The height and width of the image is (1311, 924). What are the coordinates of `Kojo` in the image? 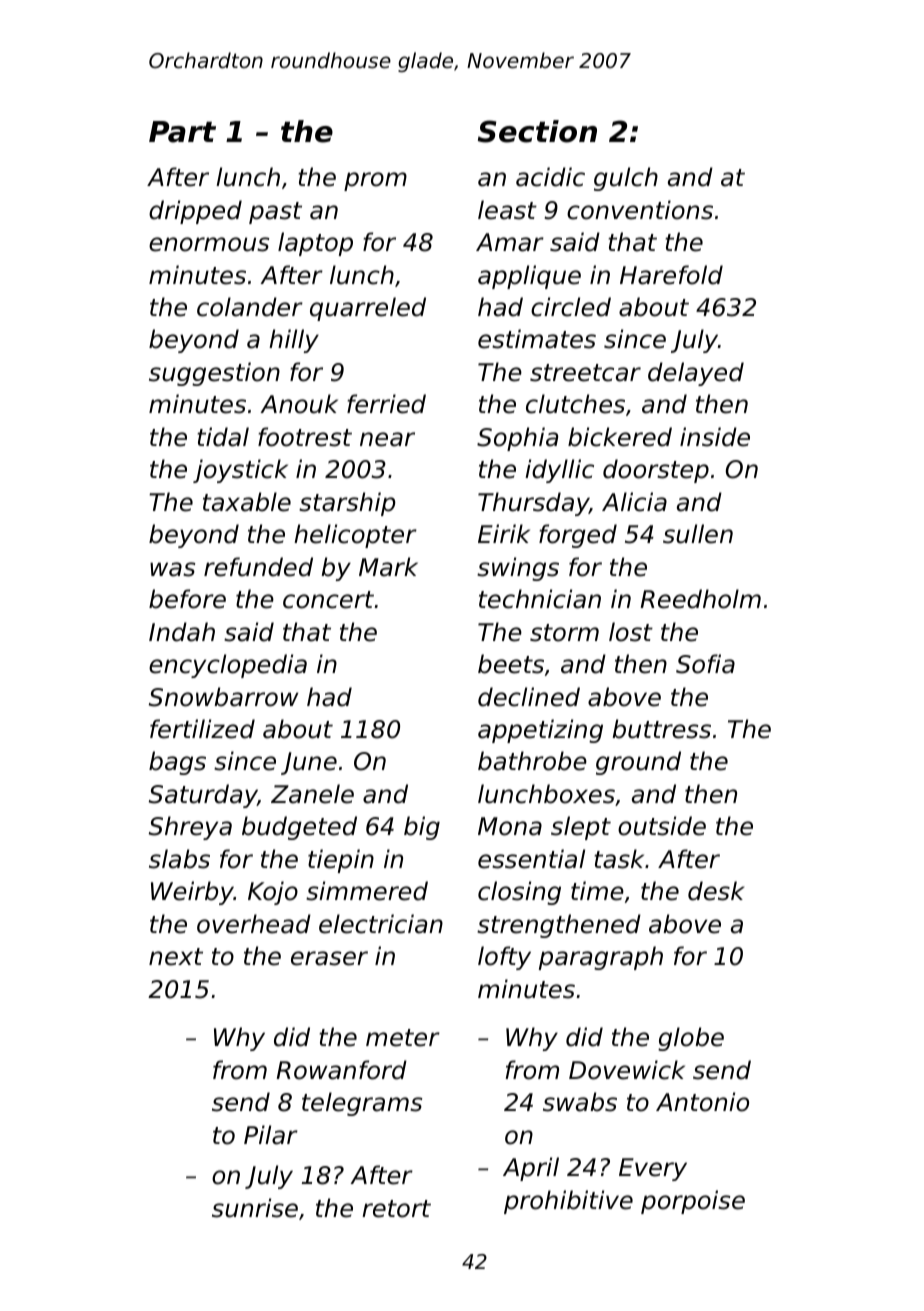 It's located at (273, 893).
